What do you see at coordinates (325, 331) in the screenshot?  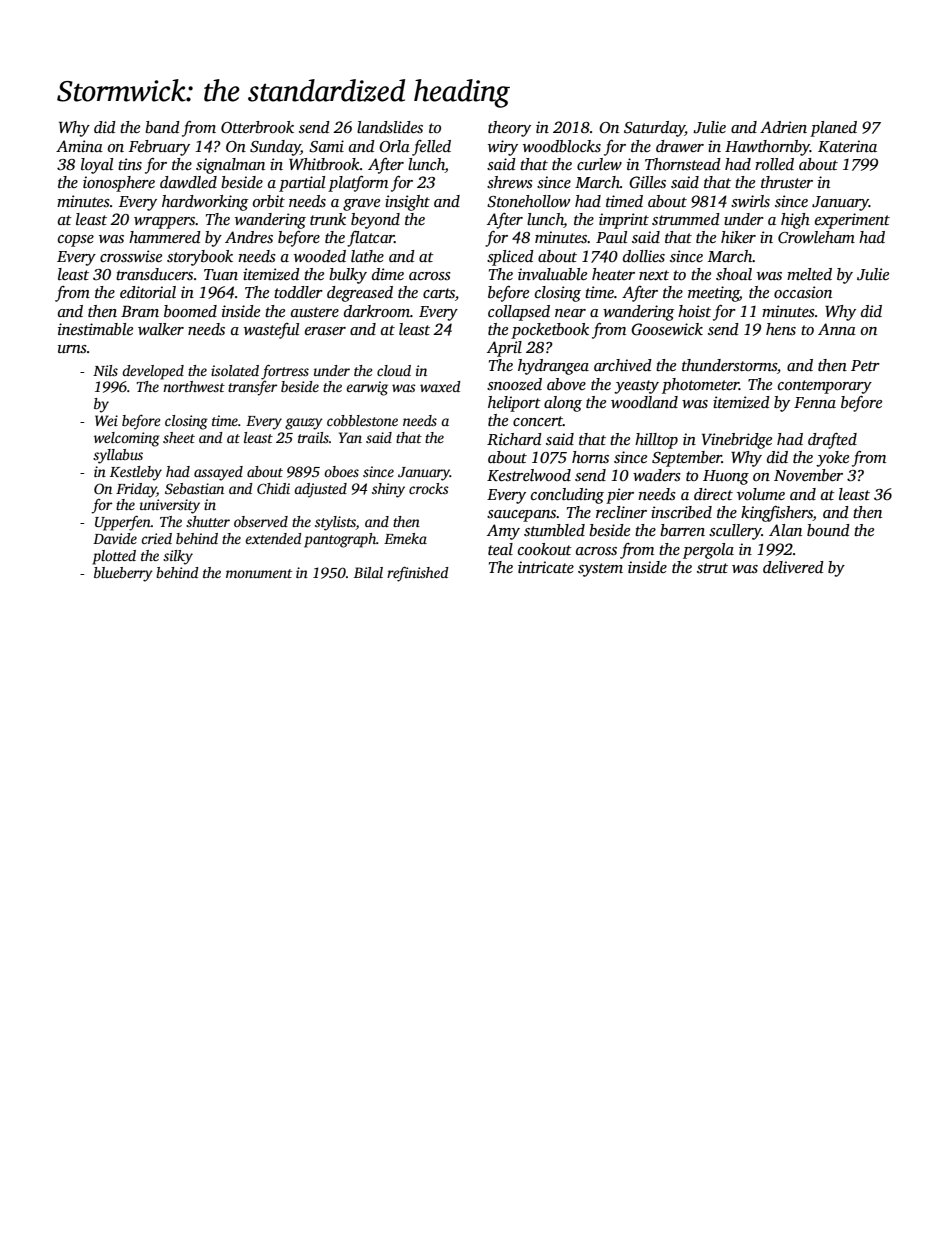 I see `eraser` at bounding box center [325, 331].
